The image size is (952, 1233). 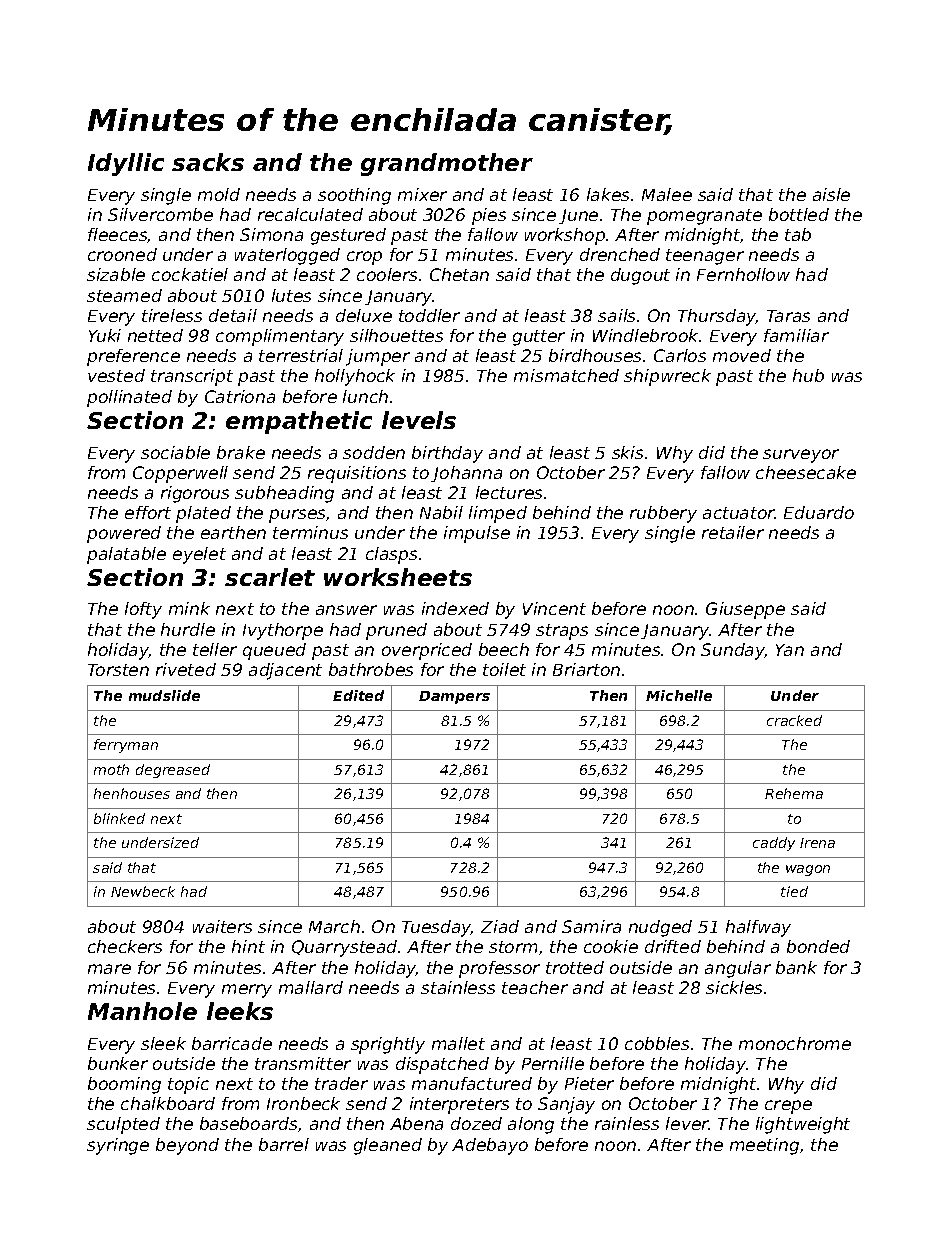 I want to click on Idyllic, so click(x=126, y=164).
